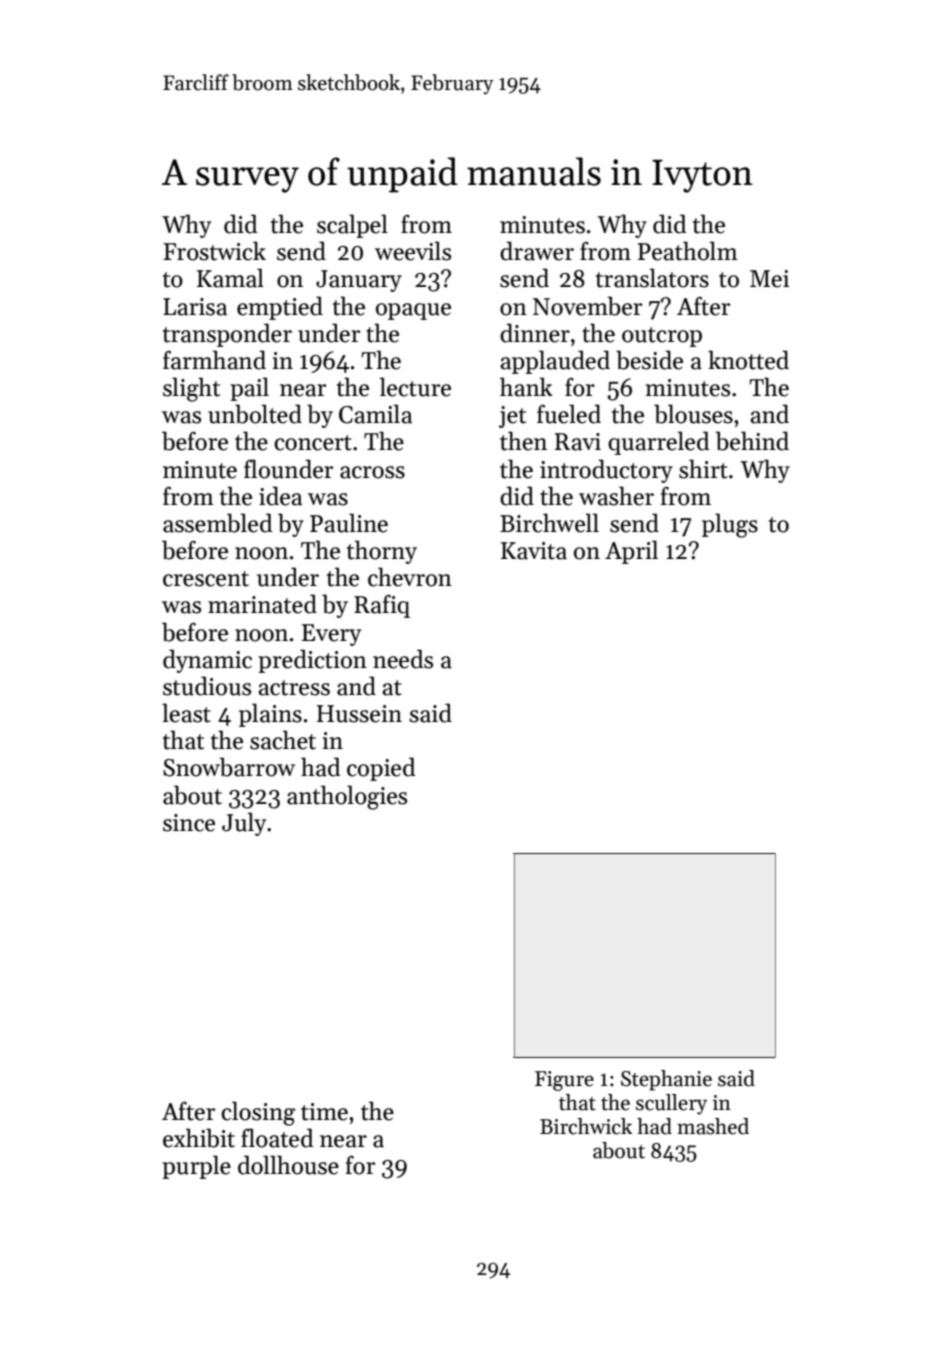 The image size is (952, 1351). Describe the element at coordinates (730, 525) in the image. I see `plugs` at that location.
